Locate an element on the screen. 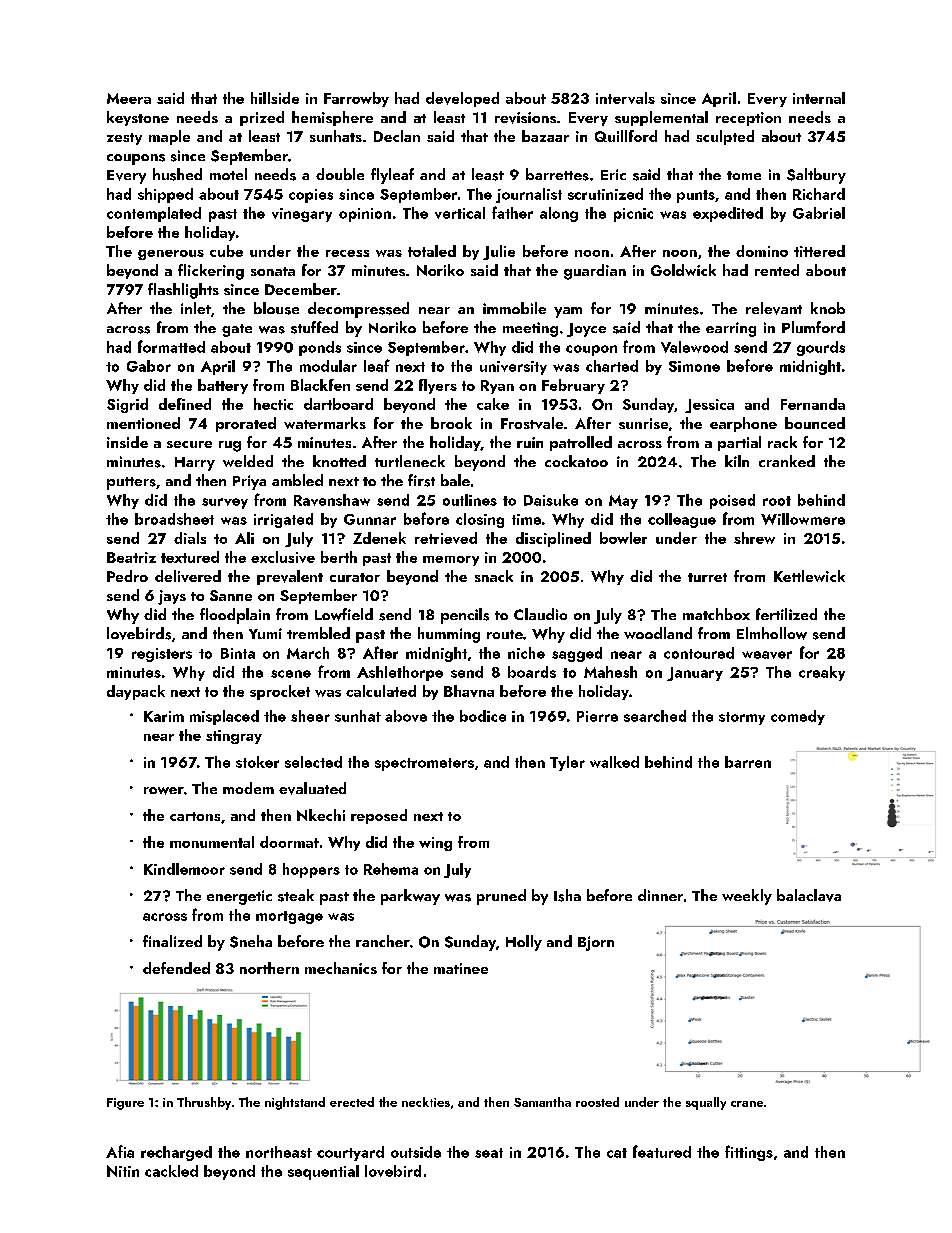 This screenshot has width=952, height=1233. revisions is located at coordinates (525, 118).
